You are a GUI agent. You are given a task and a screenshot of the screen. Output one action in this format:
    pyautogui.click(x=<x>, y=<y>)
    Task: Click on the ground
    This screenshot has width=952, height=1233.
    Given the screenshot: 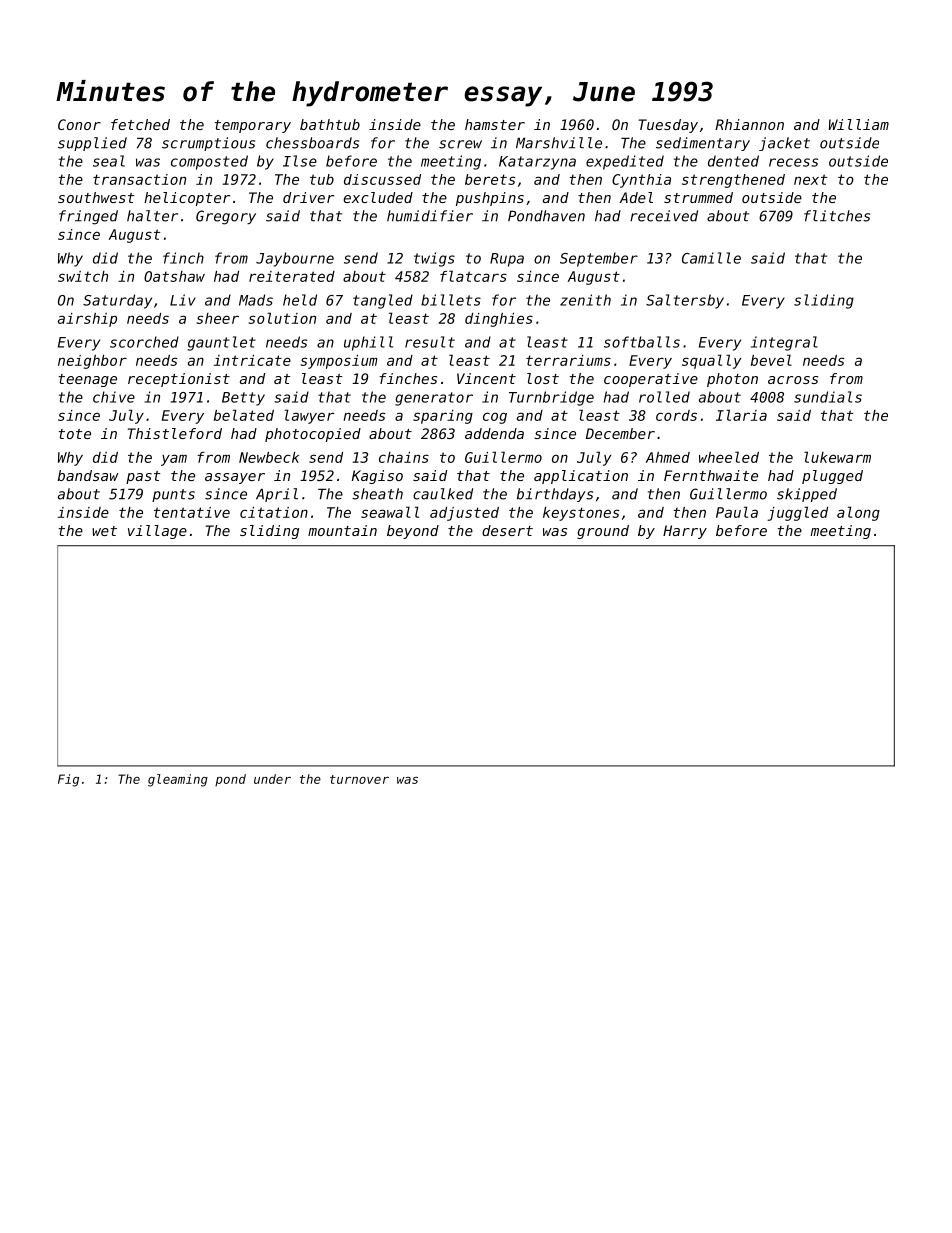 What is the action you would take?
    pyautogui.click(x=603, y=532)
